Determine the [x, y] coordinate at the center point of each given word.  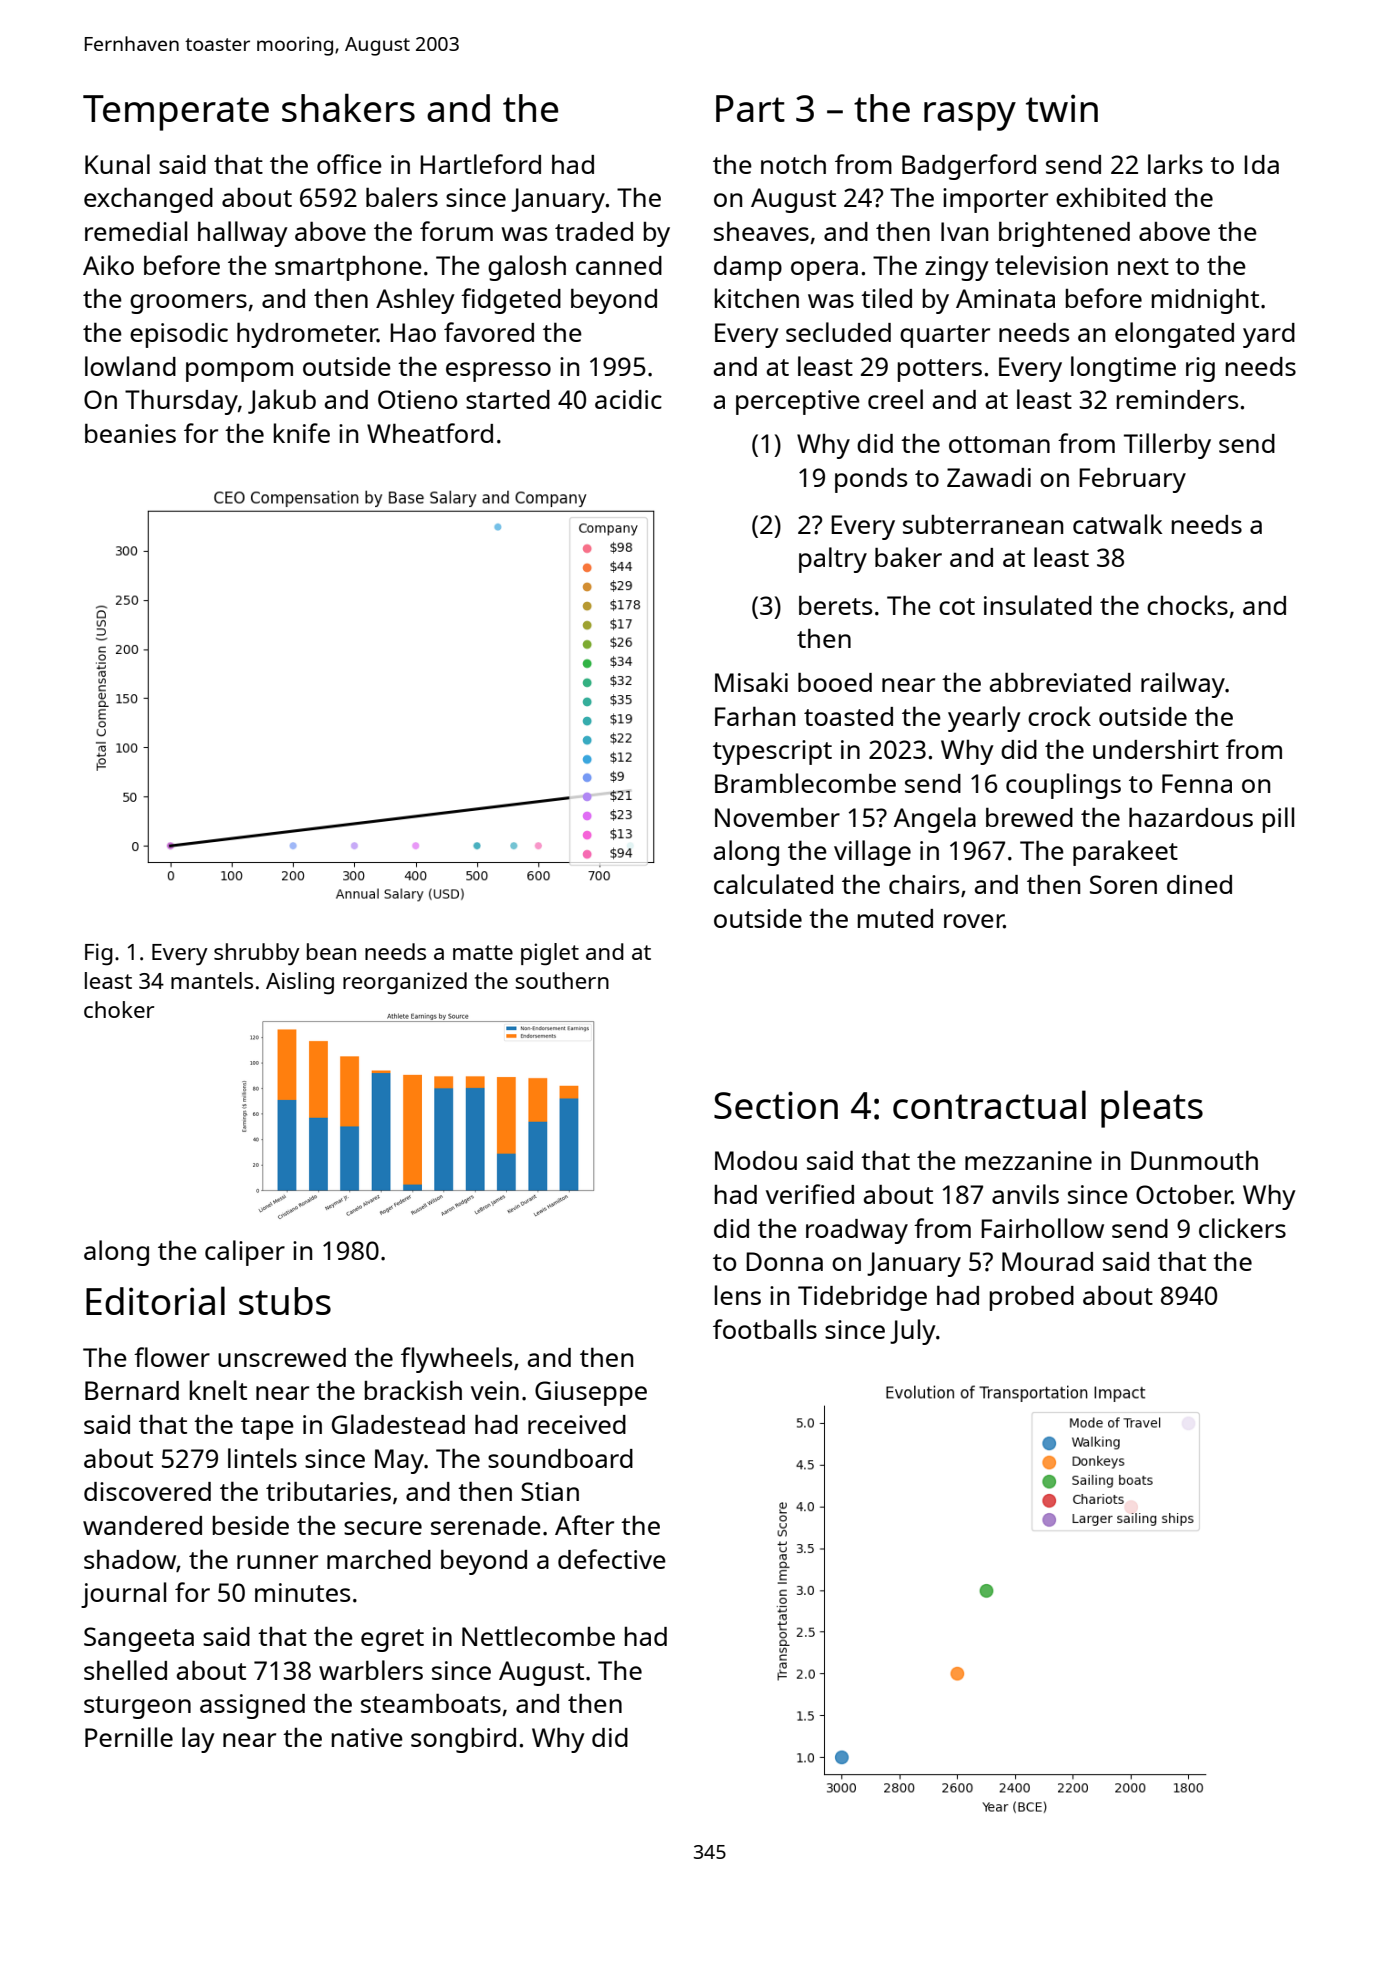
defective [612, 1559]
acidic [628, 399]
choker [119, 1009]
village [872, 853]
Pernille [129, 1737]
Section [776, 1105]
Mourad [1047, 1261]
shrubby [257, 954]
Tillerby [1167, 446]
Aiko [108, 265]
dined [1199, 884]
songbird [463, 1740]
